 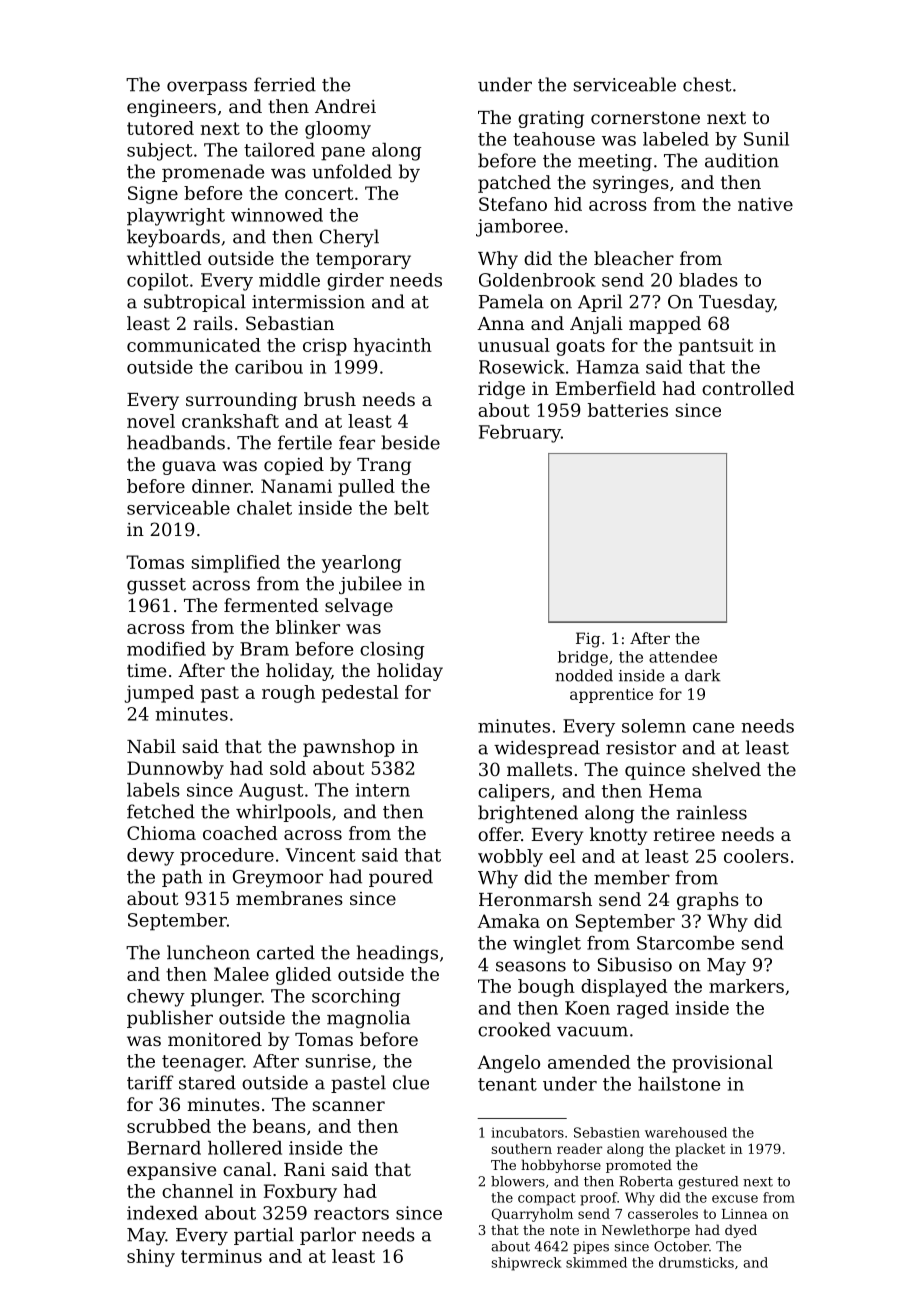 What do you see at coordinates (707, 84) in the image?
I see `chest` at bounding box center [707, 84].
